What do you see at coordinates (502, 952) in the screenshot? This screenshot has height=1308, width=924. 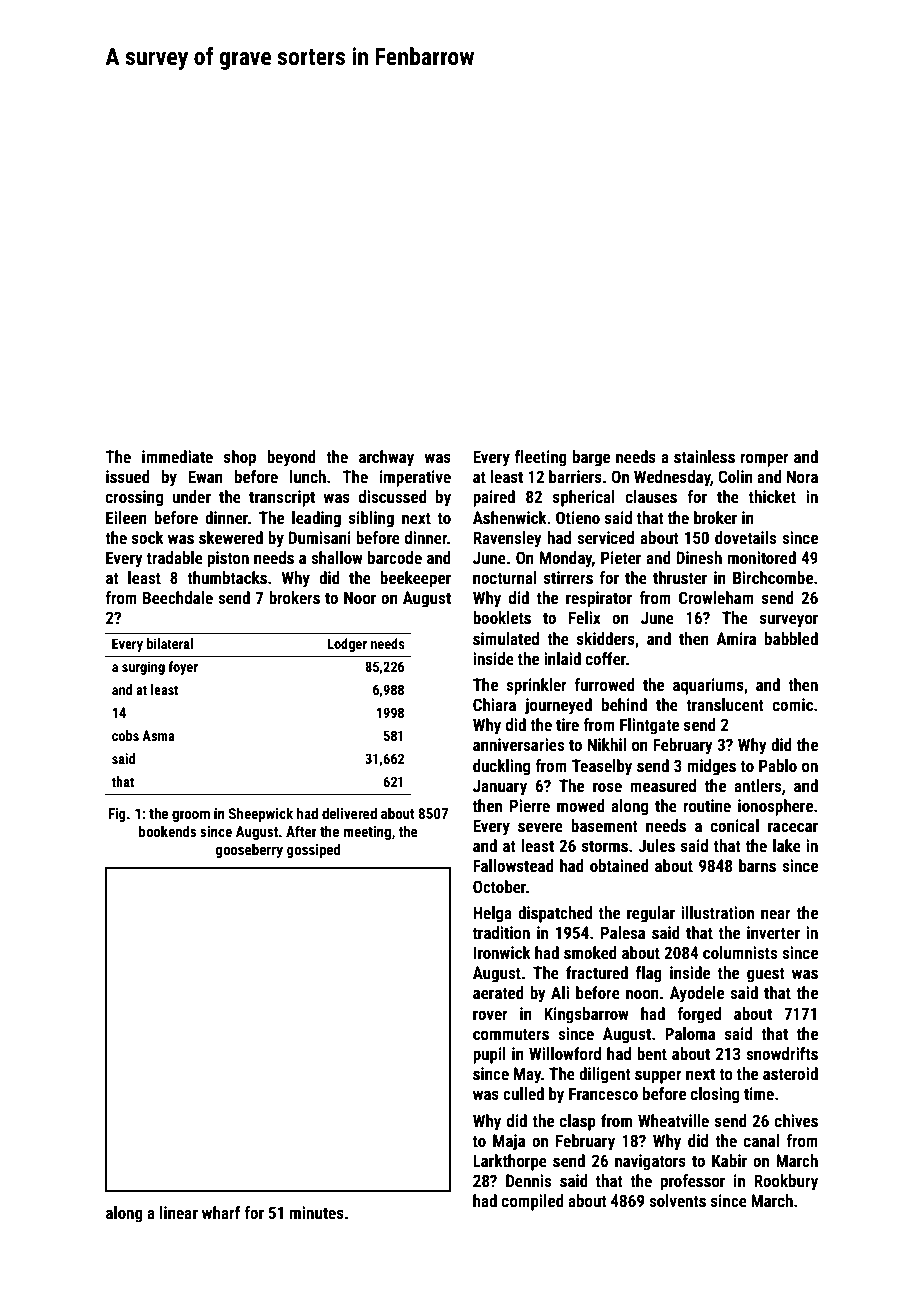 I see `Ironwick` at bounding box center [502, 952].
